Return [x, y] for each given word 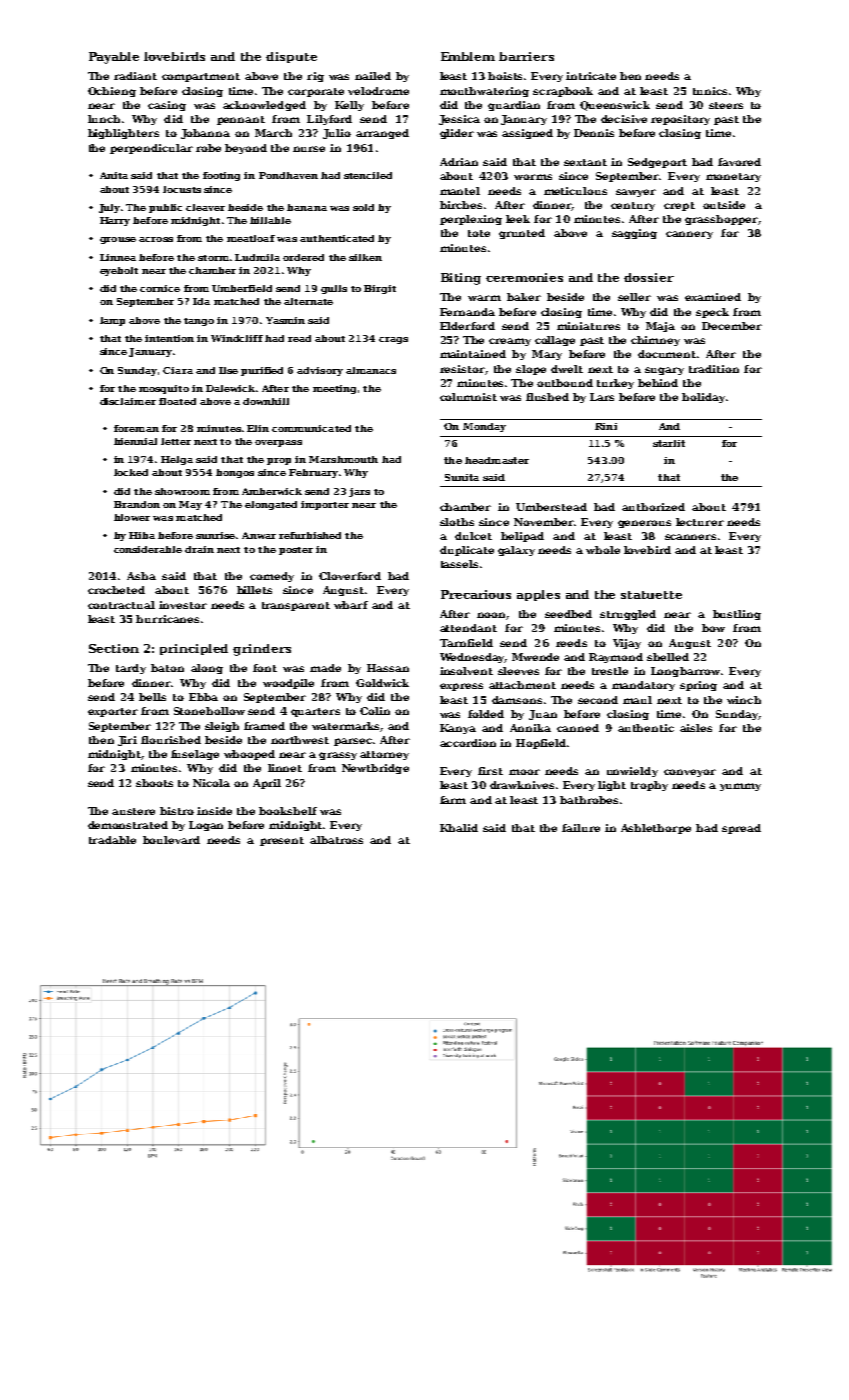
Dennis [594, 133]
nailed [373, 76]
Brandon [137, 504]
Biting [461, 279]
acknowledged [264, 106]
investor [183, 605]
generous [644, 524]
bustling [737, 615]
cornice [160, 288]
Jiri [127, 741]
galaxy [516, 551]
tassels [459, 564]
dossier [649, 277]
